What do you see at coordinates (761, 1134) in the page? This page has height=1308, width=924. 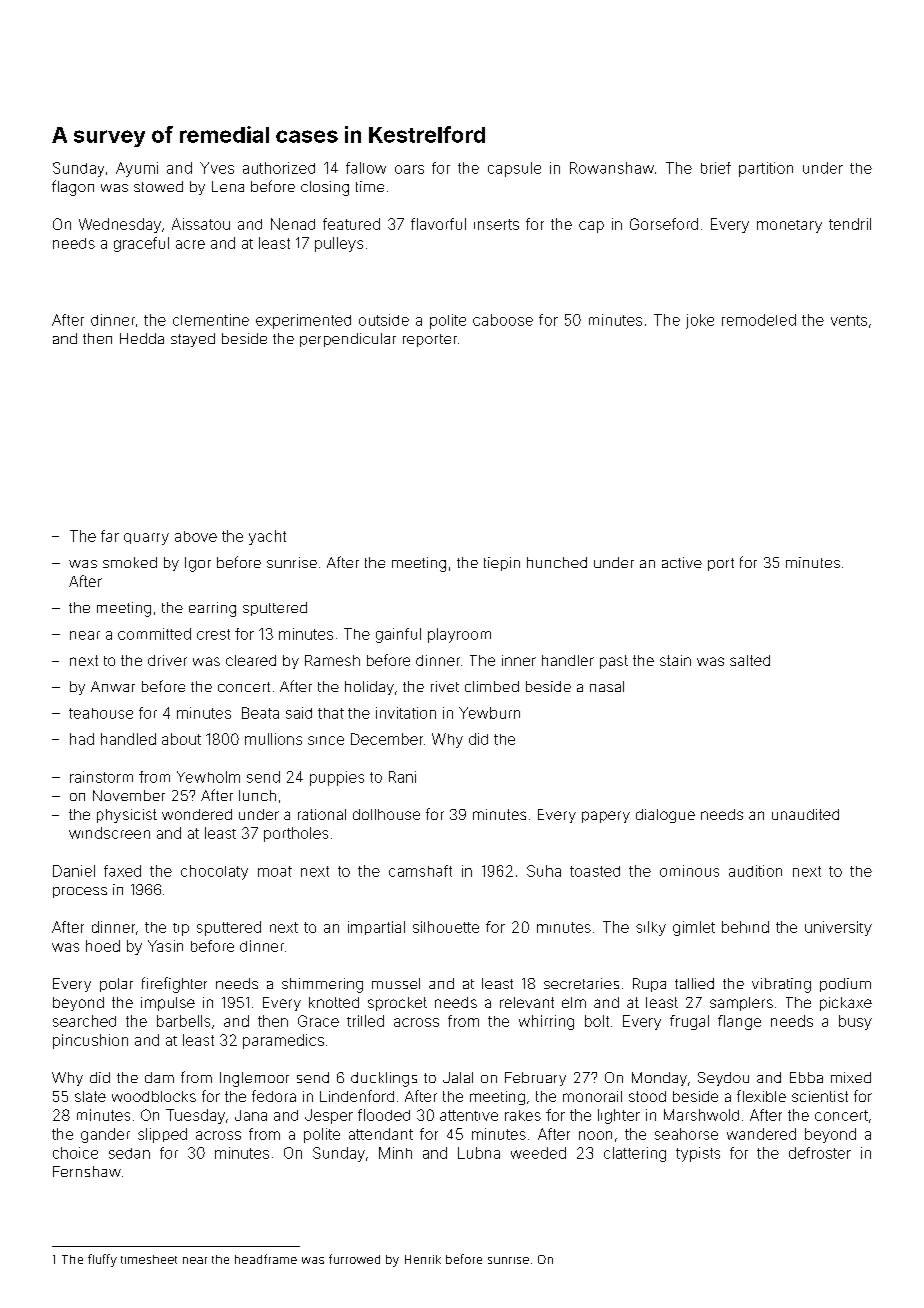 I see `wandered` at bounding box center [761, 1134].
